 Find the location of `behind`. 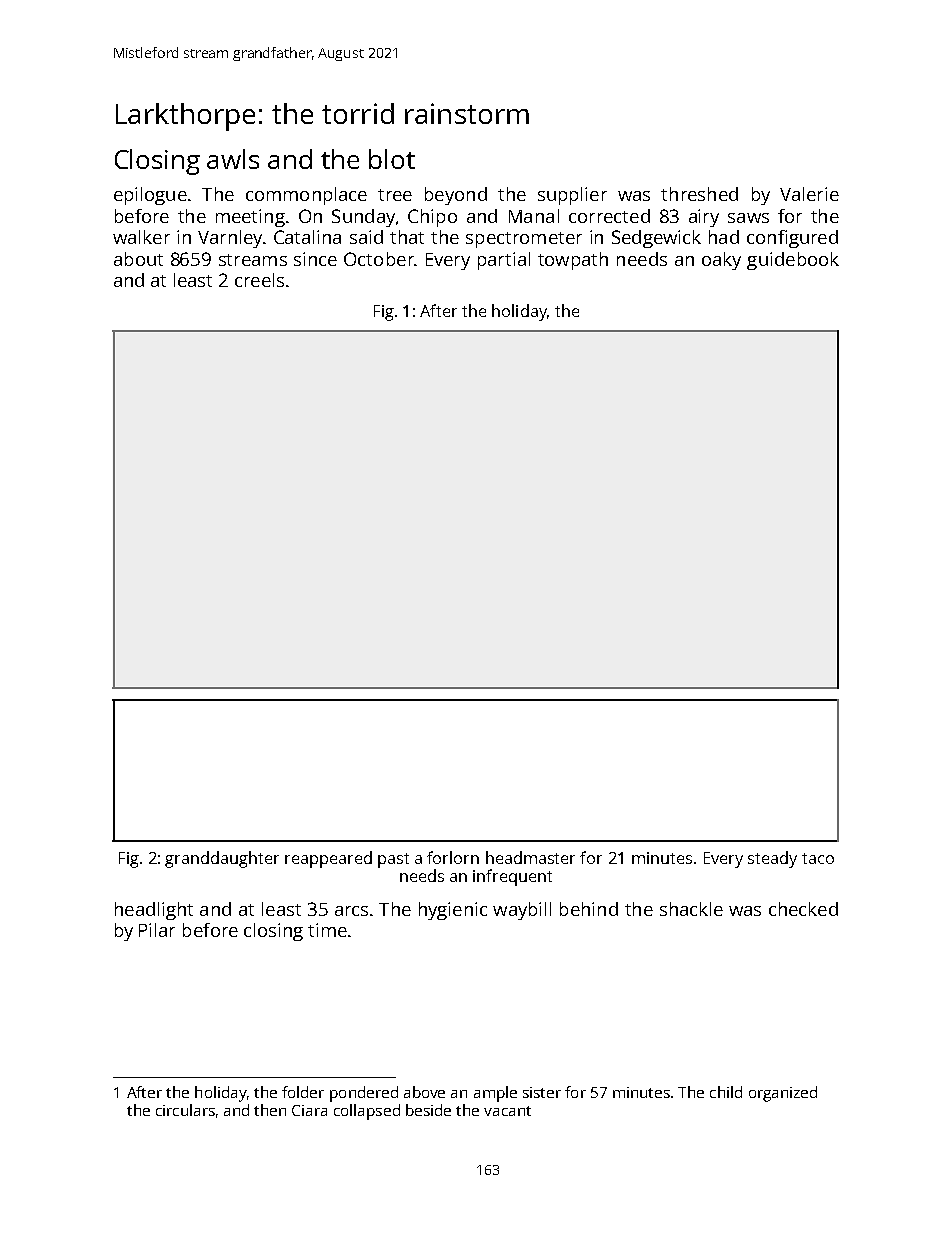

behind is located at coordinates (589, 909).
